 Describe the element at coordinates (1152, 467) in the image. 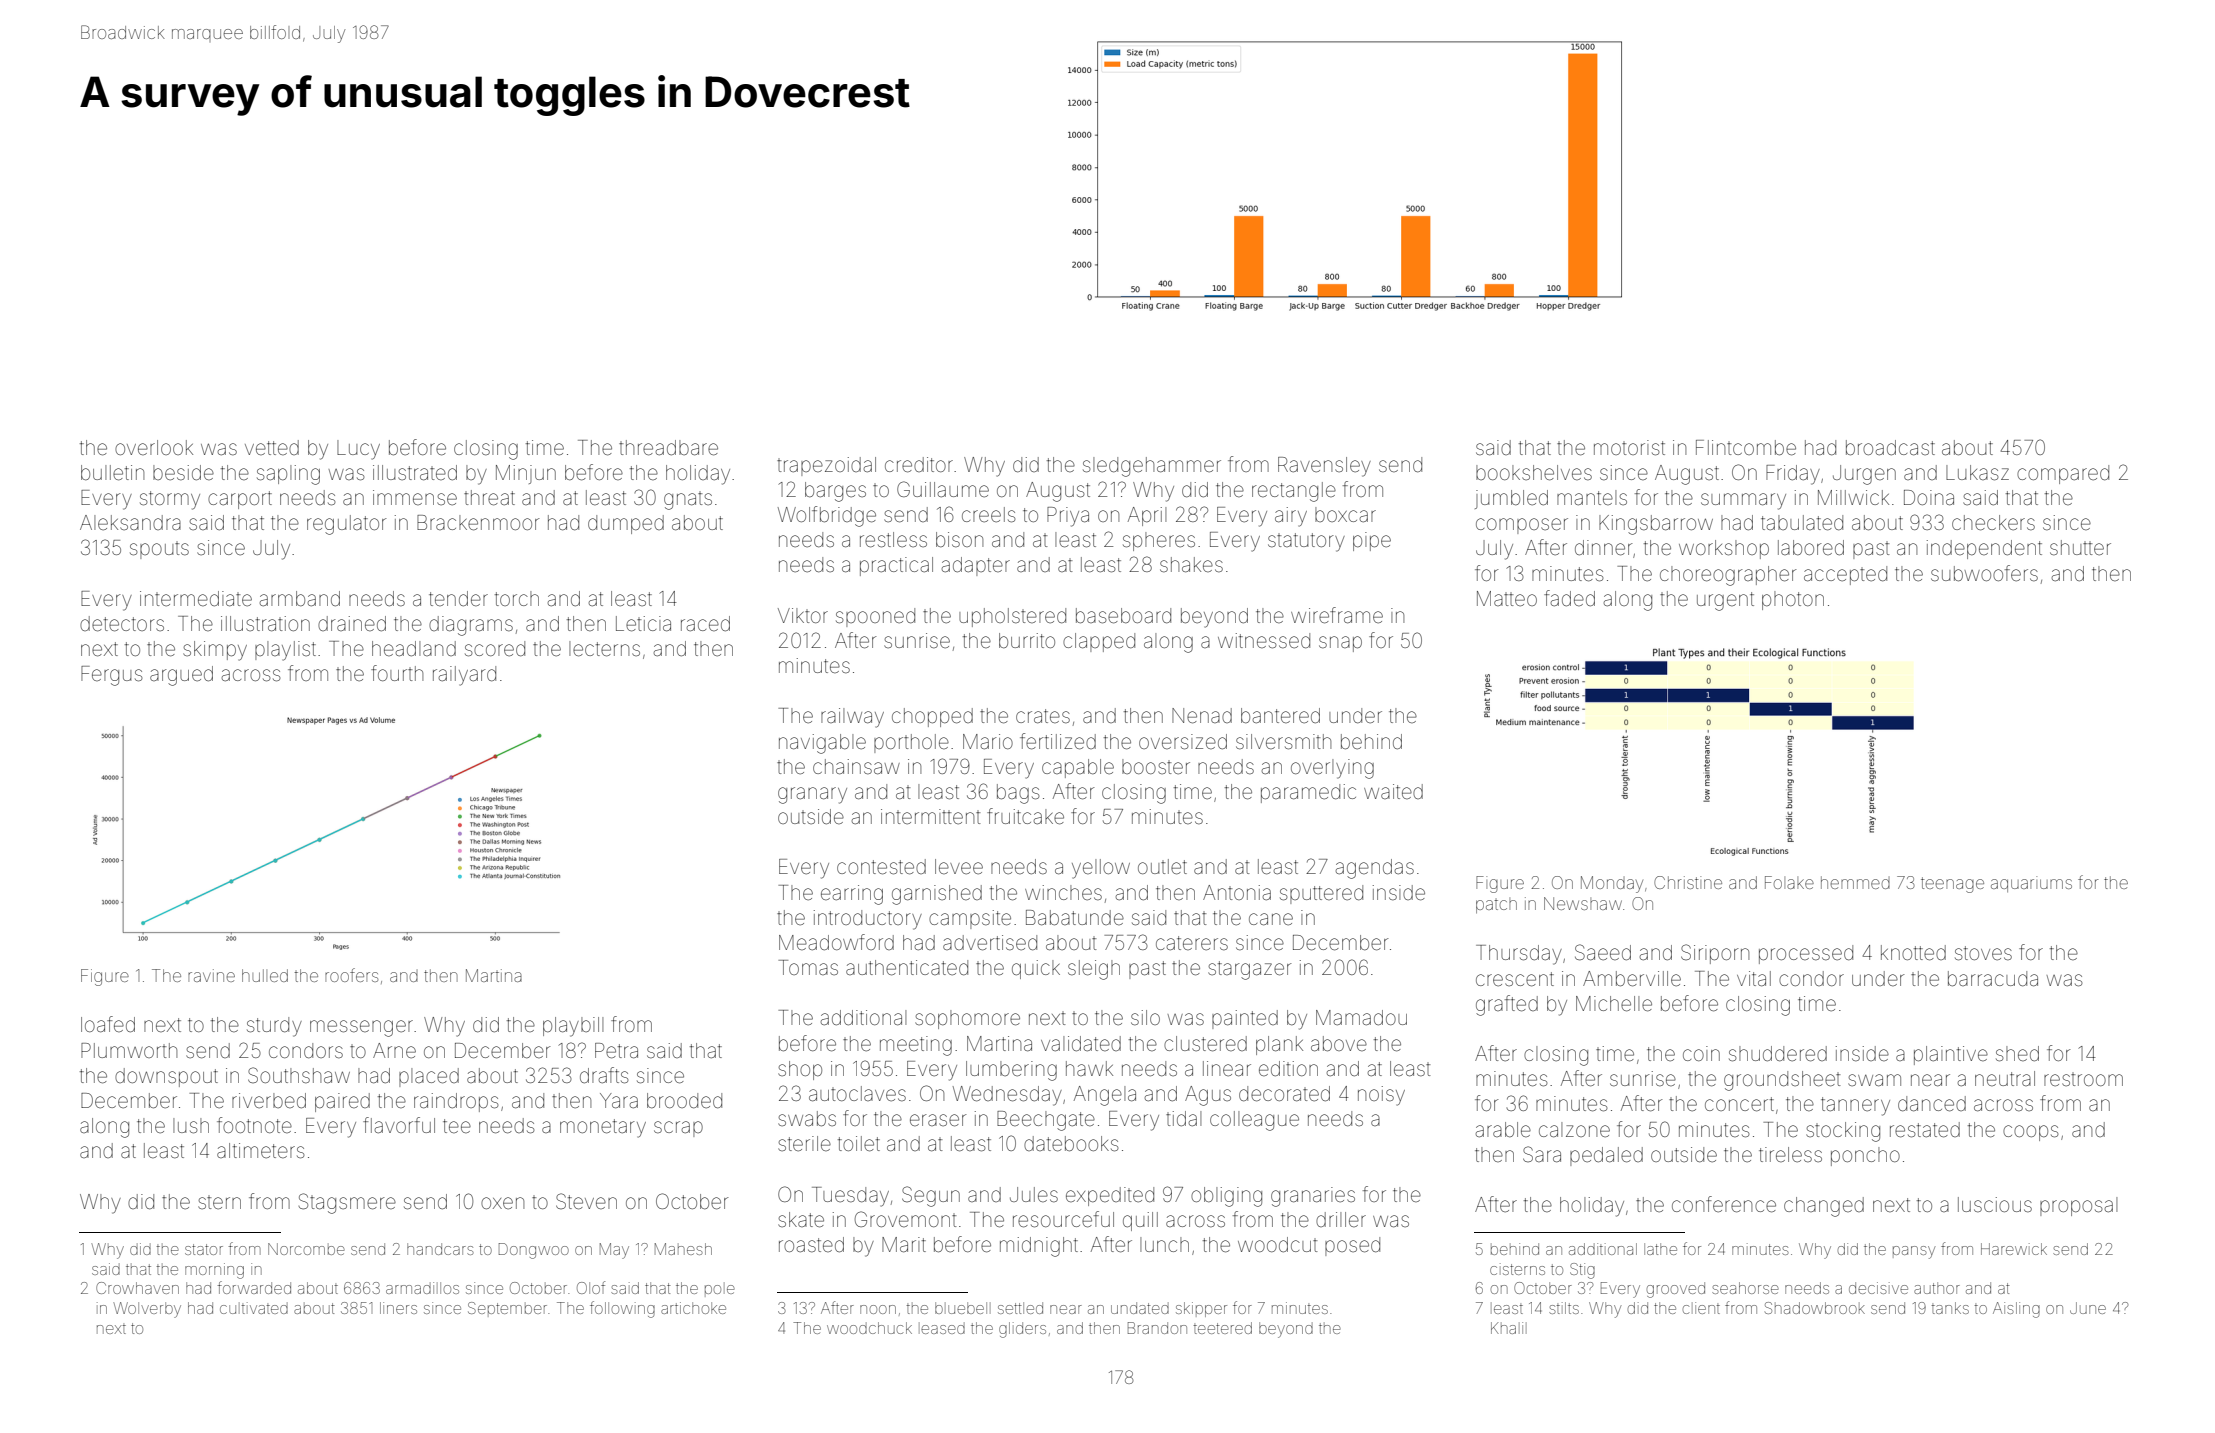

I see `sledgehammer` at that location.
